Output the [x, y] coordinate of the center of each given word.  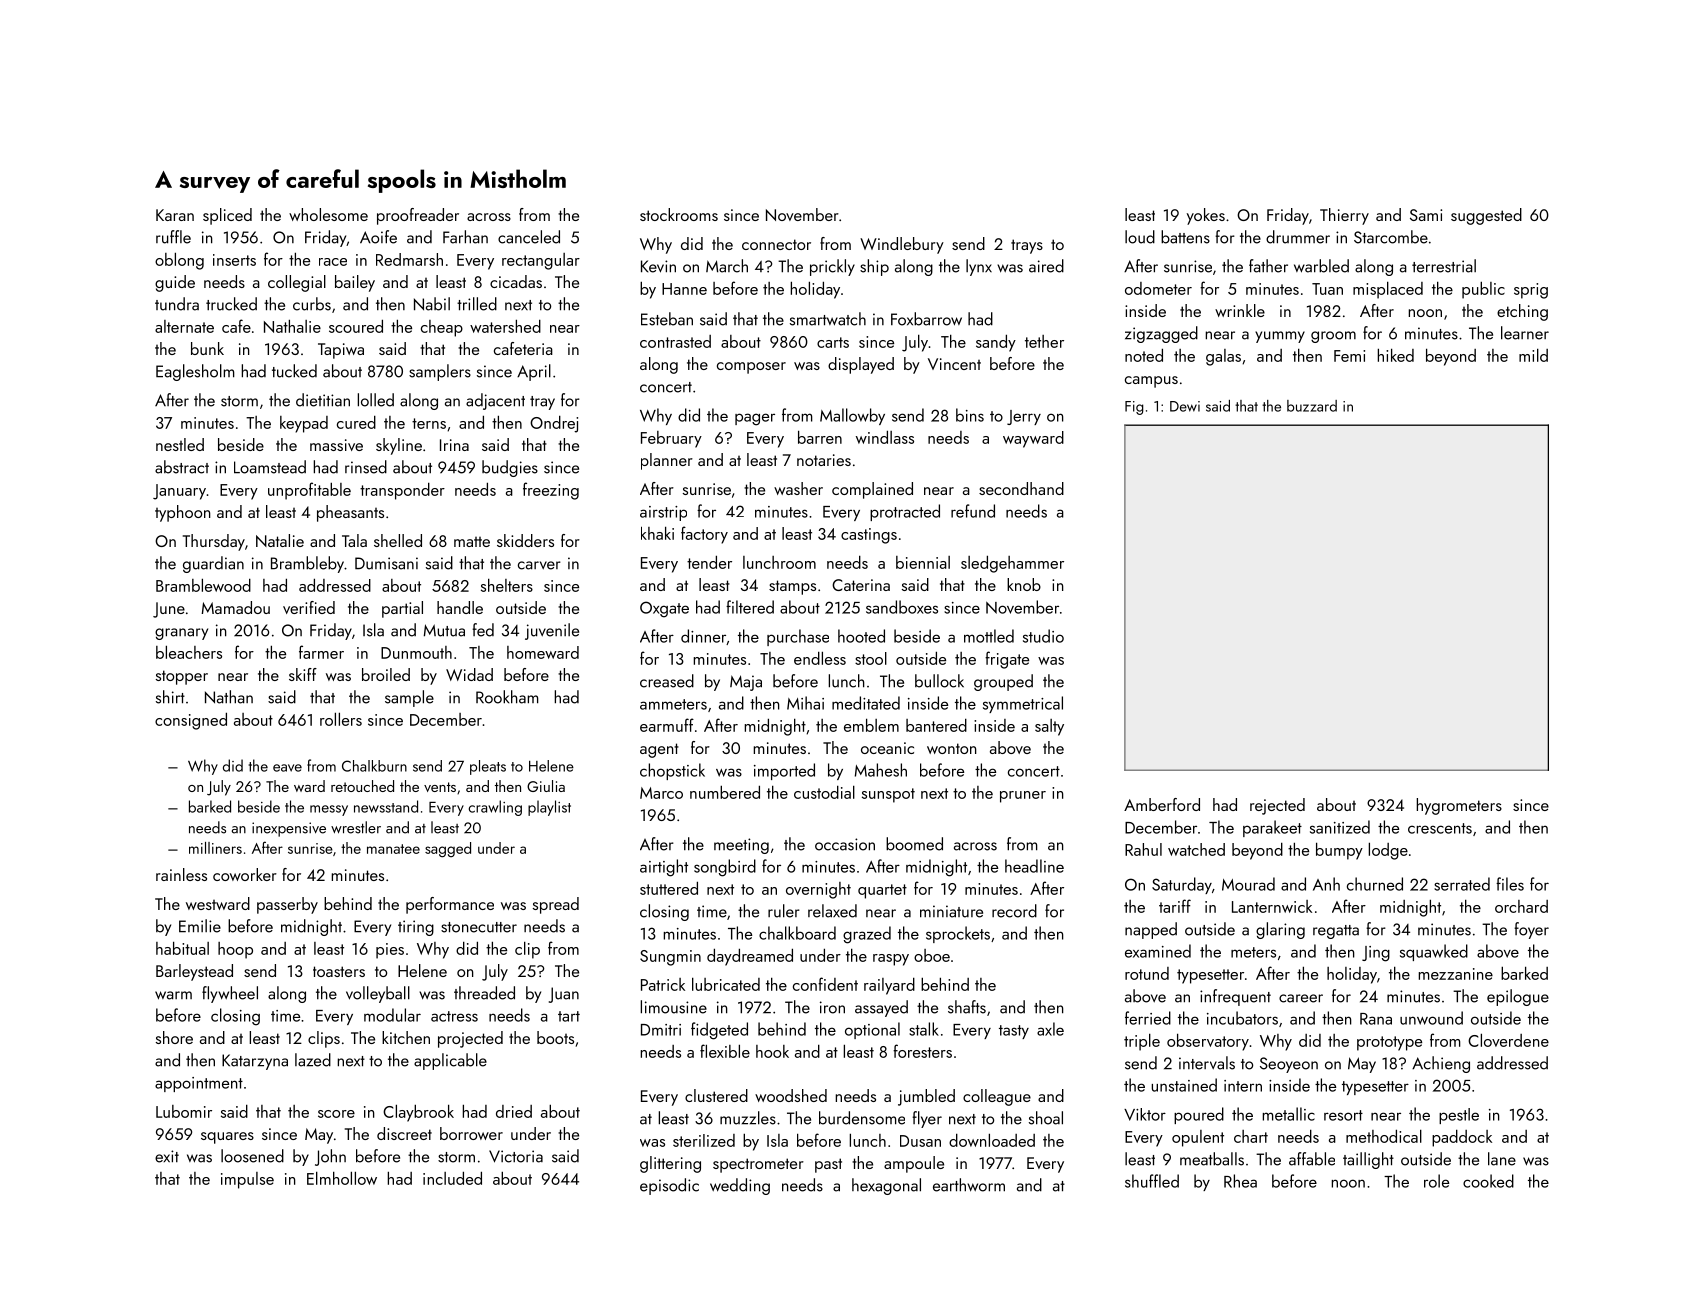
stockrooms [679, 214]
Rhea [1240, 1181]
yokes [1206, 216]
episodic [669, 1186]
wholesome [328, 214]
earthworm [969, 1185]
